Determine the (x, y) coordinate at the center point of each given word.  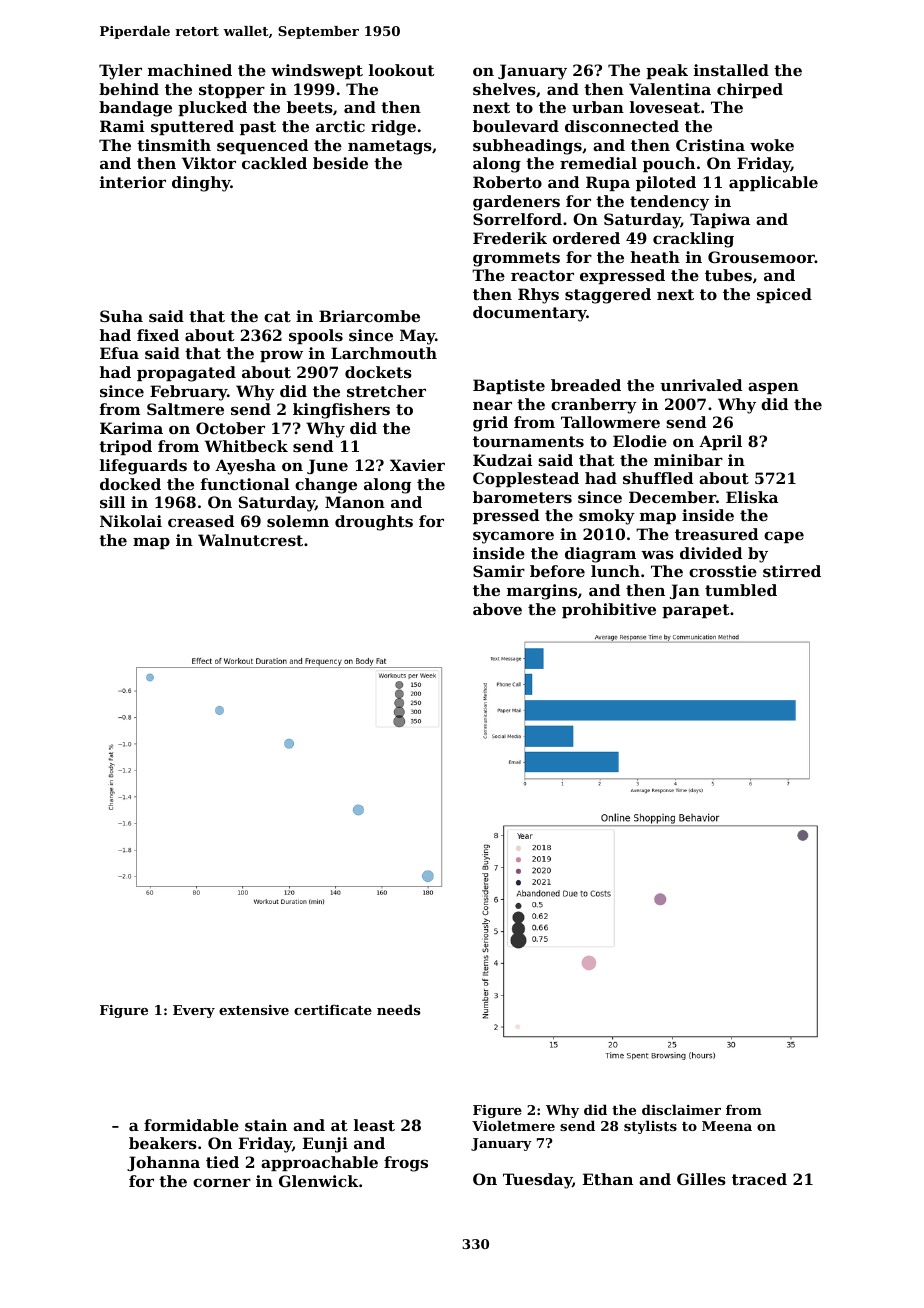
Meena (727, 1126)
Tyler (120, 72)
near (492, 405)
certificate (333, 1010)
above (497, 609)
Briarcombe (369, 316)
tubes (728, 275)
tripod (125, 447)
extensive (254, 1010)
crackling (693, 240)
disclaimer (681, 1109)
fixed (158, 335)
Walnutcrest (250, 540)
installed (731, 70)
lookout (401, 70)
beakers (163, 1143)
